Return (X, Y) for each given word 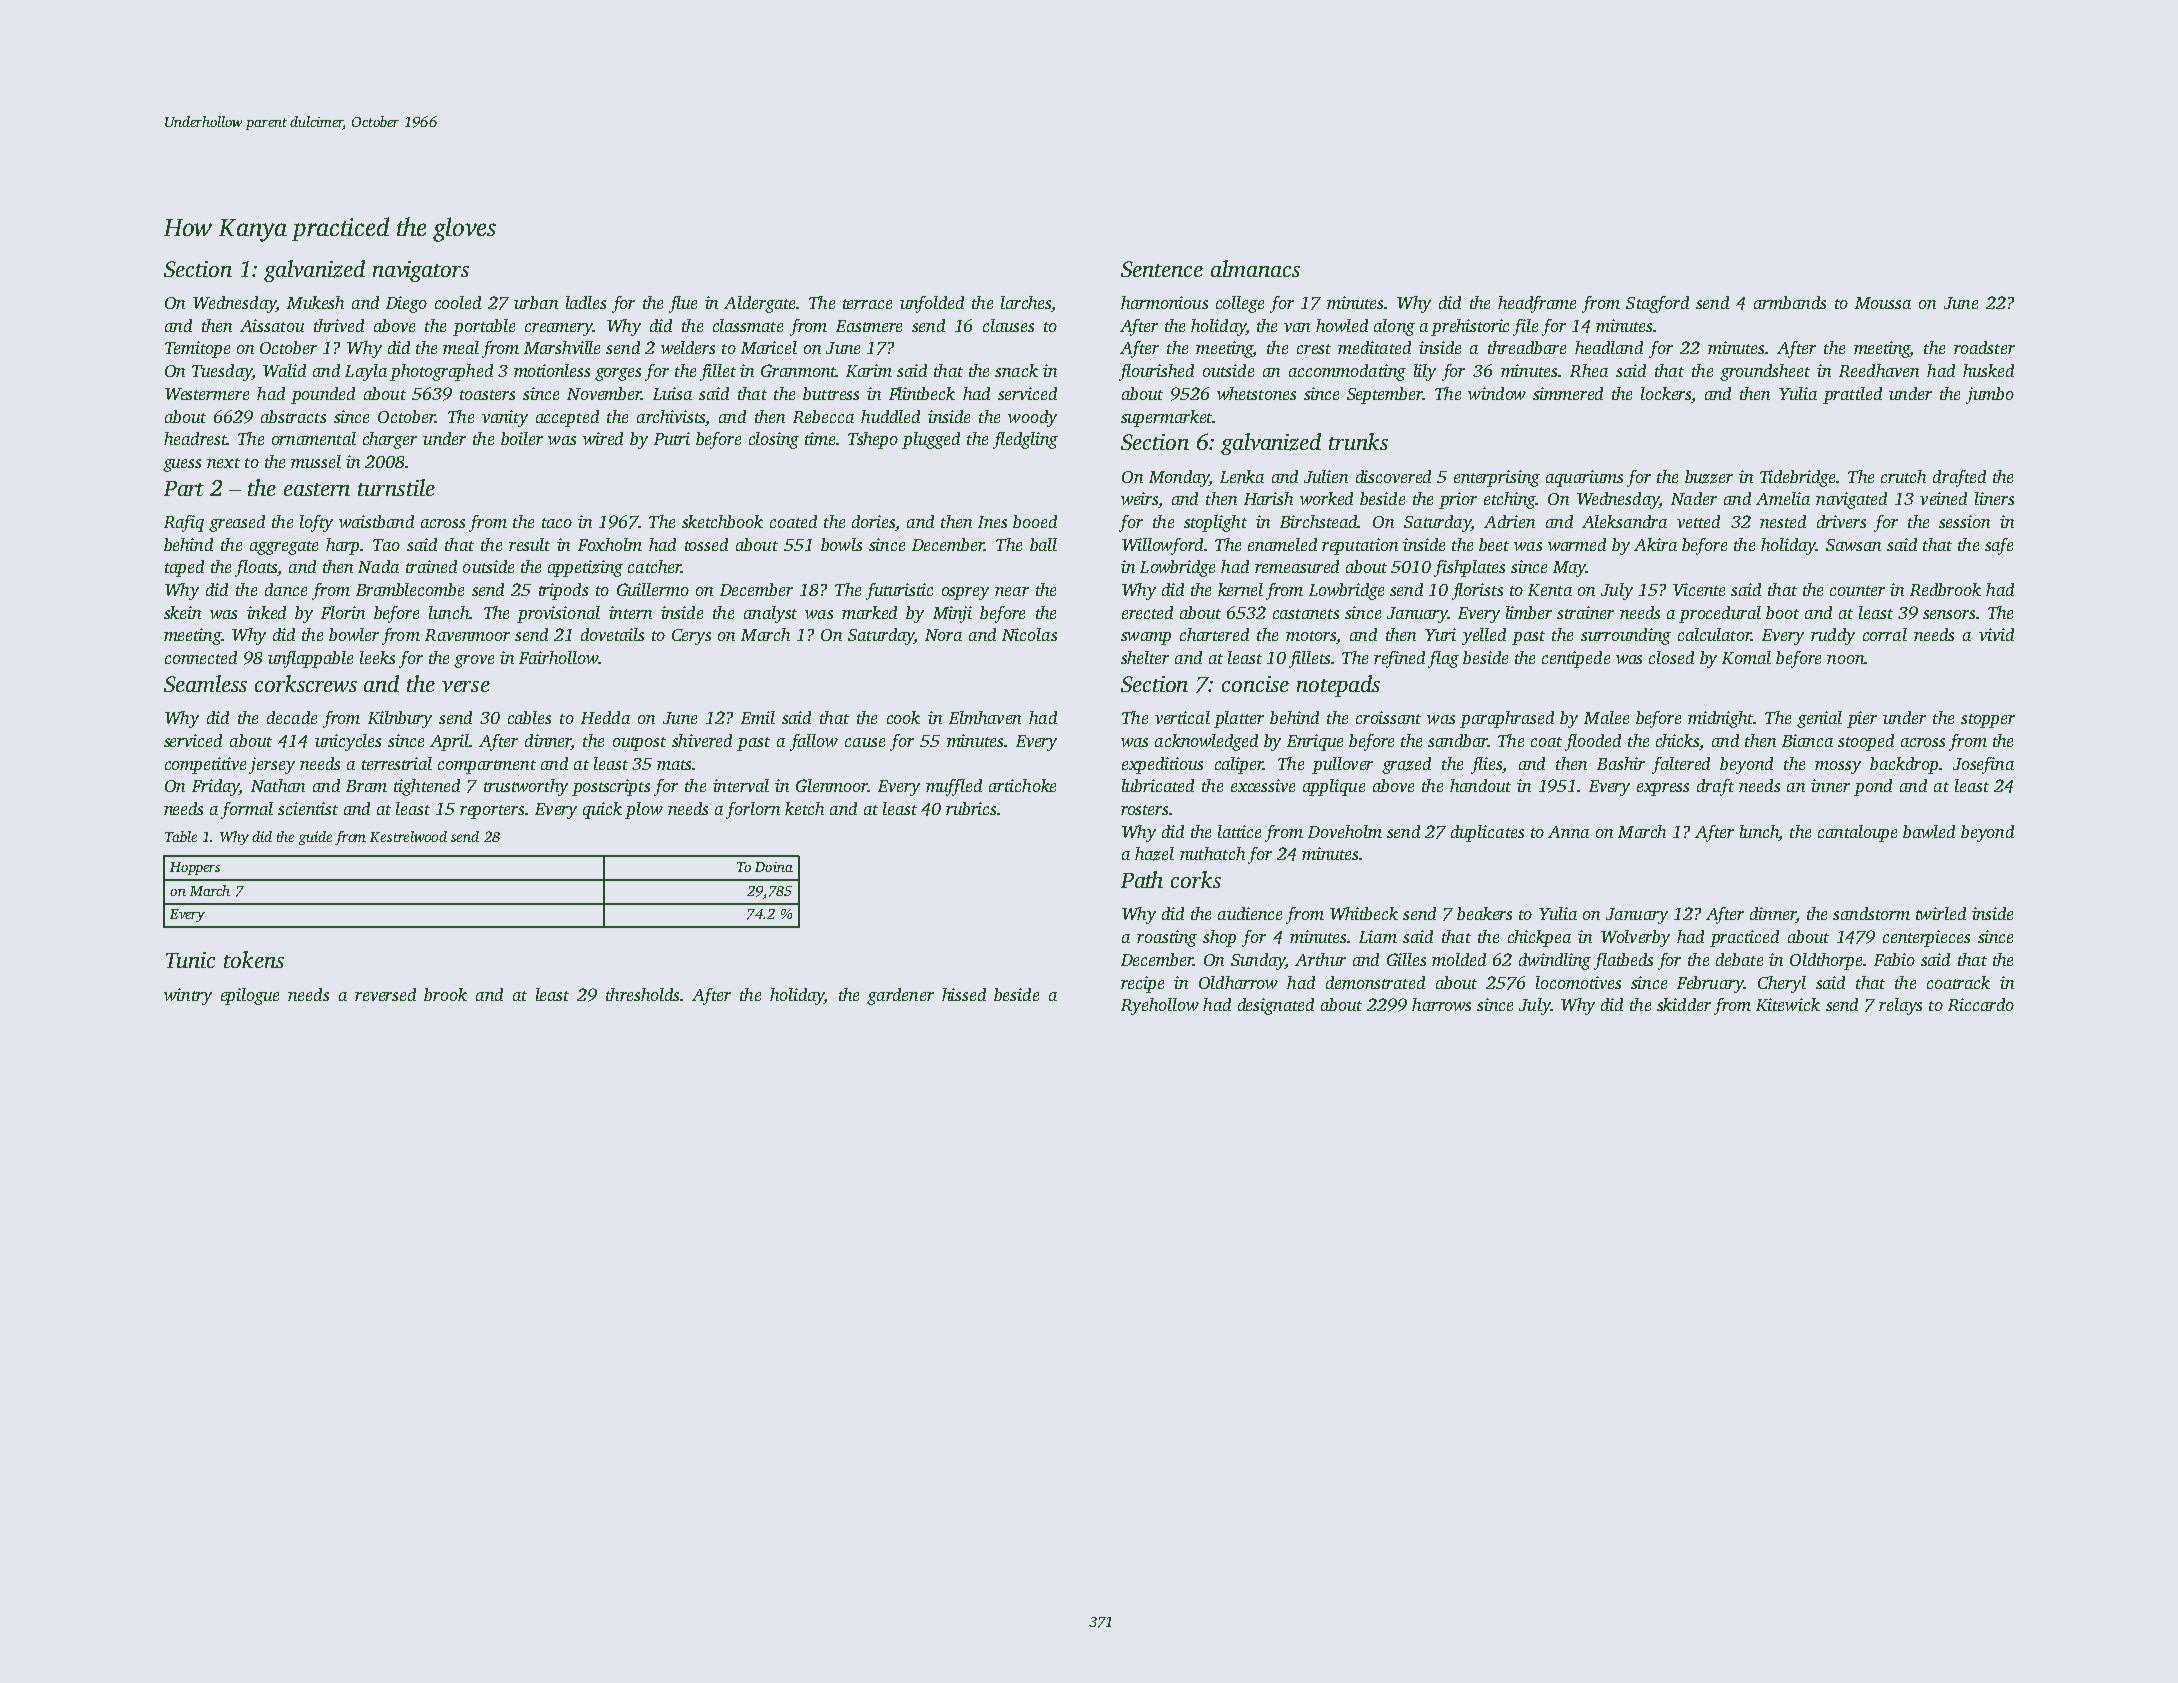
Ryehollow (1160, 1006)
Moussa (1883, 303)
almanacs (1255, 268)
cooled (458, 302)
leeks (377, 657)
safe (1999, 546)
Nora (943, 635)
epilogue (250, 996)
